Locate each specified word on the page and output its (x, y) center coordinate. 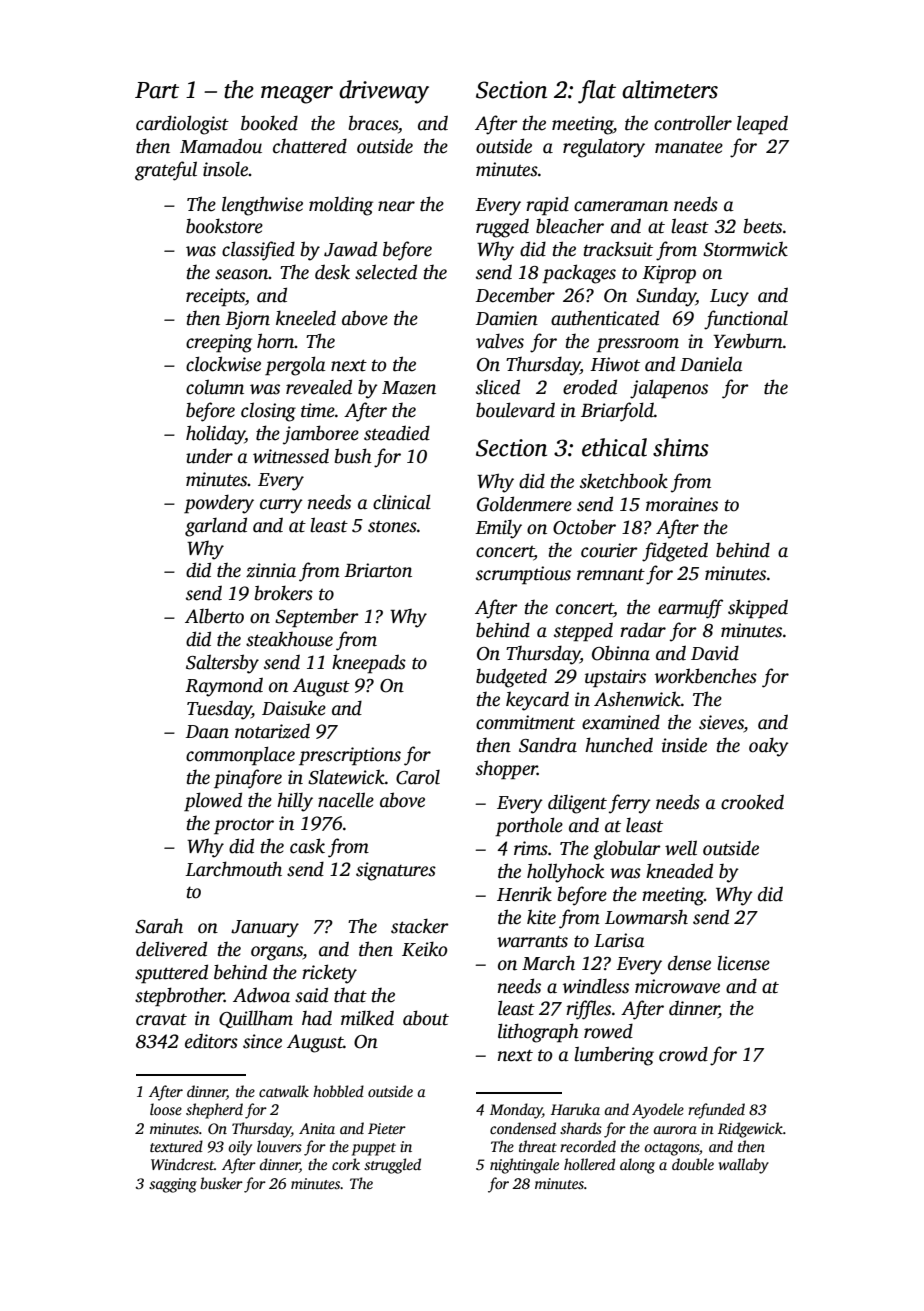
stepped (583, 632)
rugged (502, 228)
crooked (752, 802)
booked (269, 123)
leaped (762, 125)
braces (373, 123)
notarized (272, 731)
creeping (219, 343)
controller (693, 123)
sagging (173, 1185)
